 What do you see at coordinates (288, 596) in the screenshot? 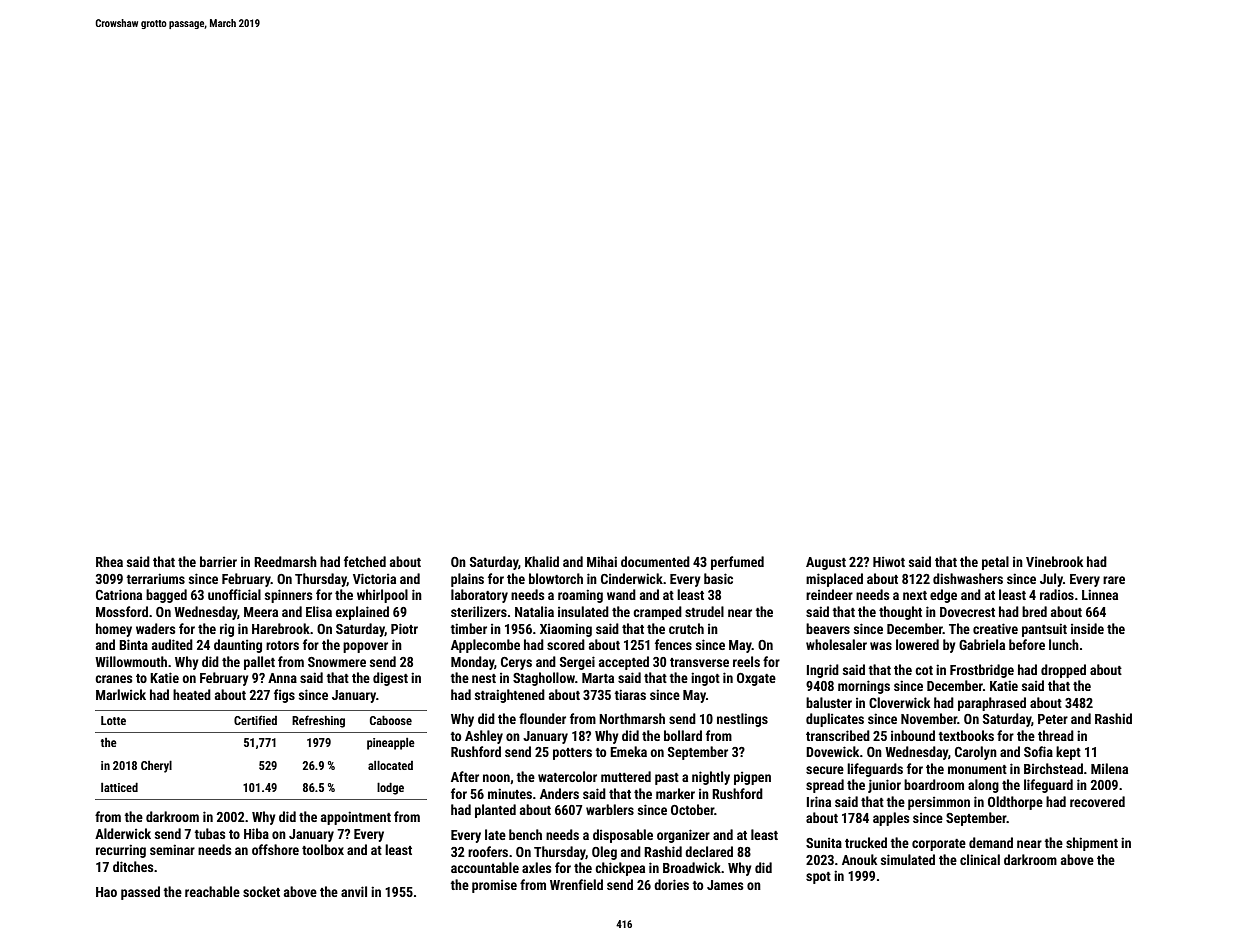
I see `spinners` at bounding box center [288, 596].
